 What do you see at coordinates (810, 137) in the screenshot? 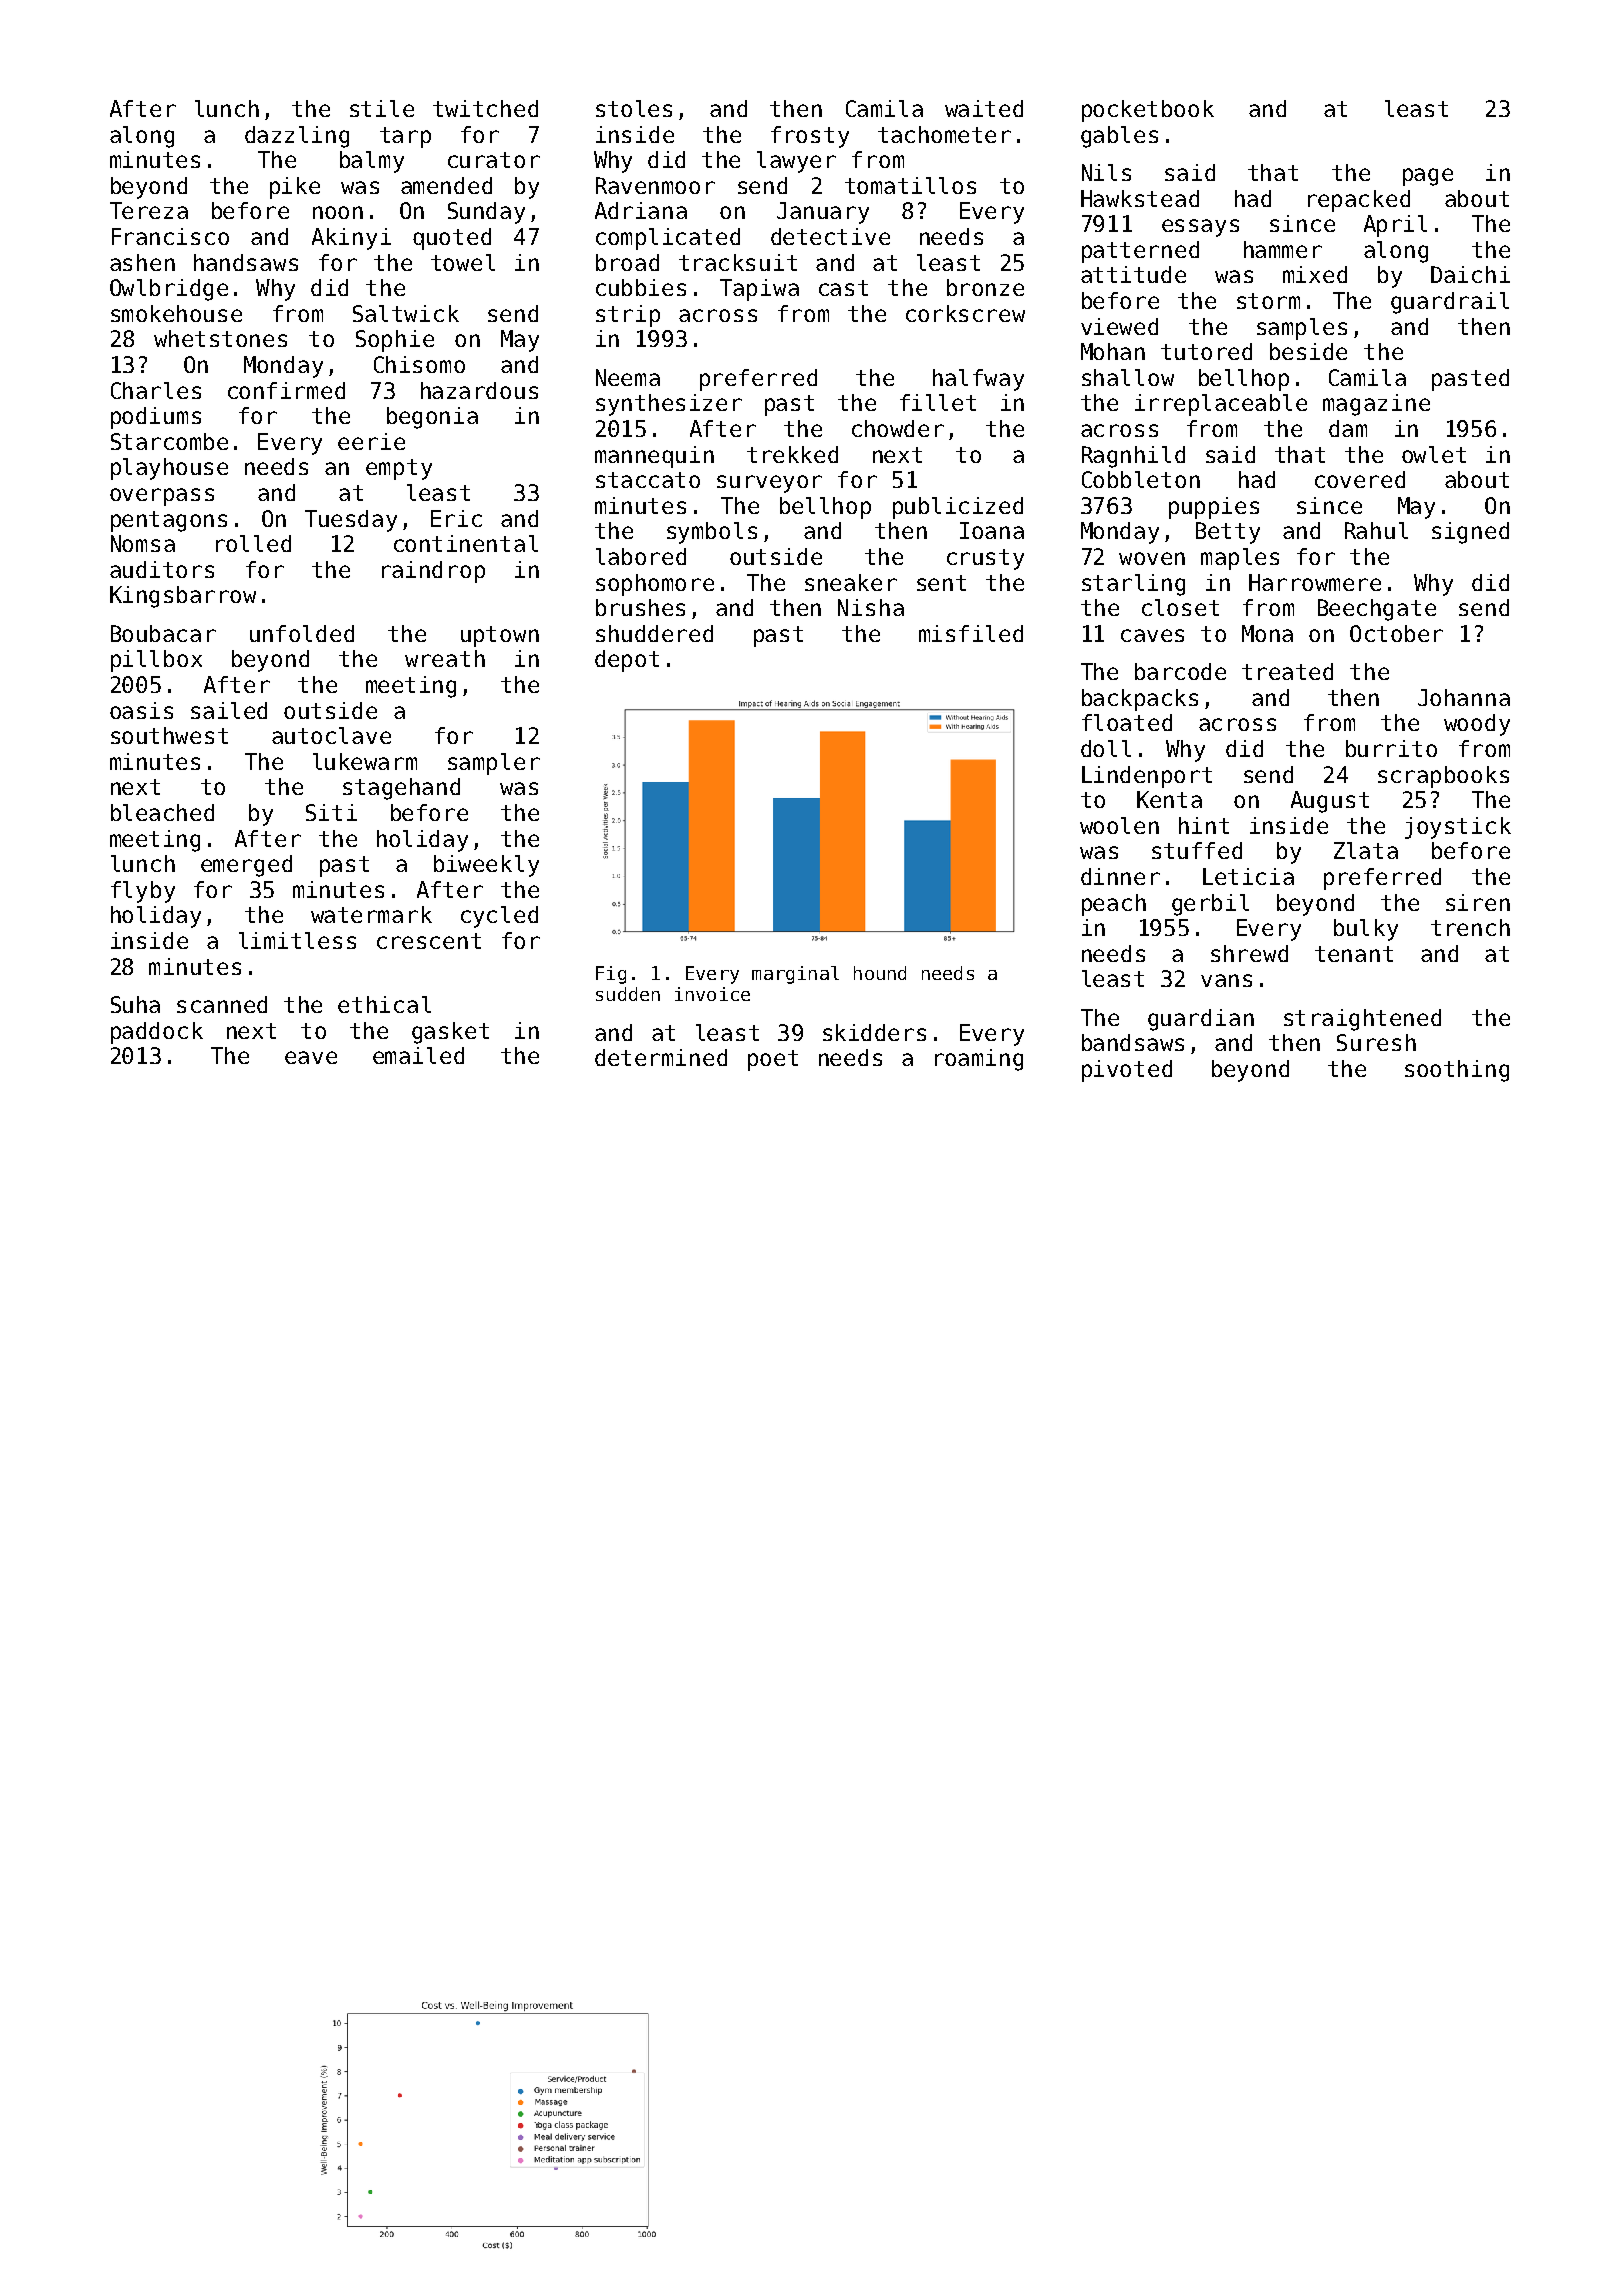
I see `frosty` at bounding box center [810, 137].
